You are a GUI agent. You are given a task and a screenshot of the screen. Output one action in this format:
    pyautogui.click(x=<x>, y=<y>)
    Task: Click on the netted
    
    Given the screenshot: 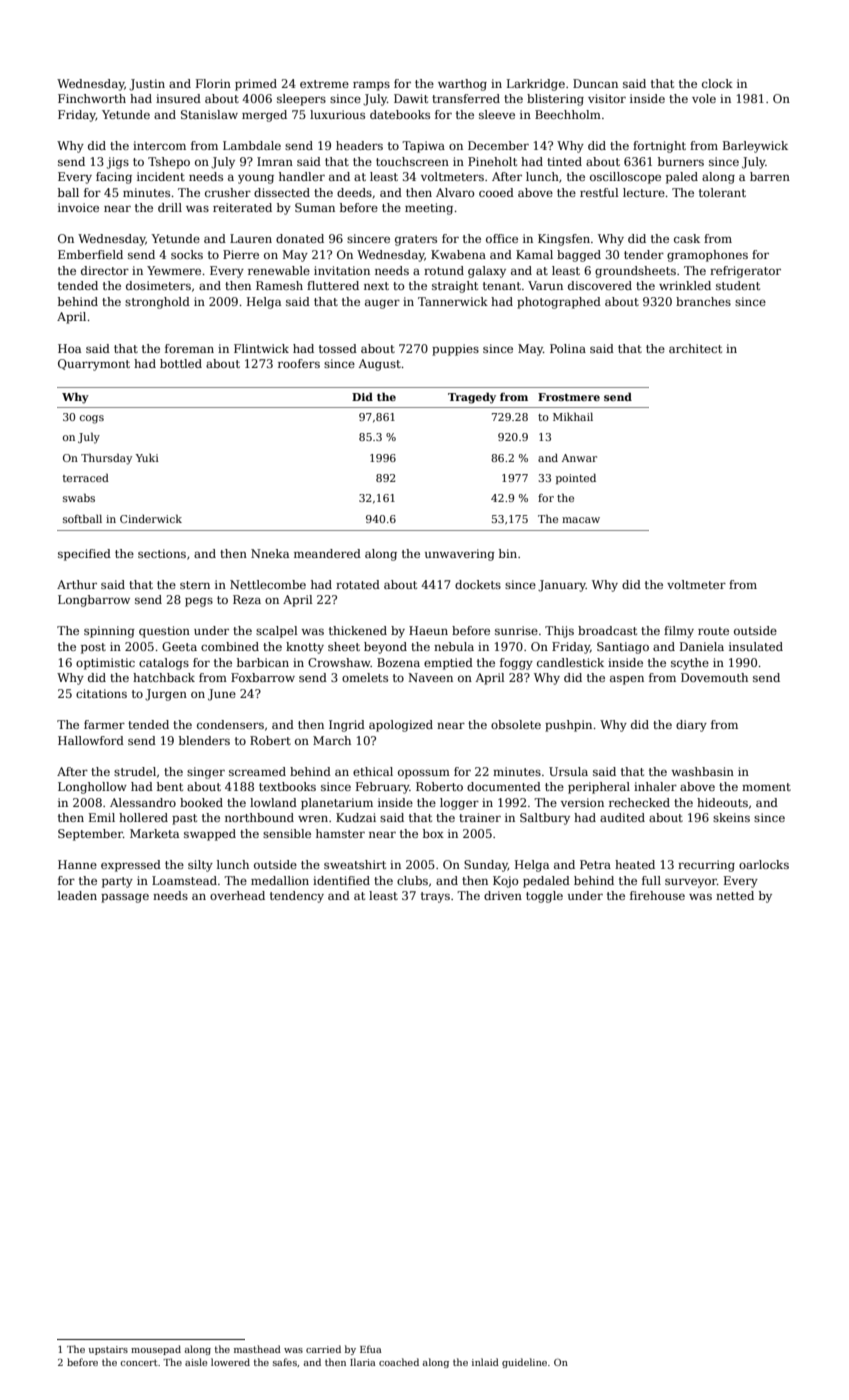 What is the action you would take?
    pyautogui.click(x=735, y=895)
